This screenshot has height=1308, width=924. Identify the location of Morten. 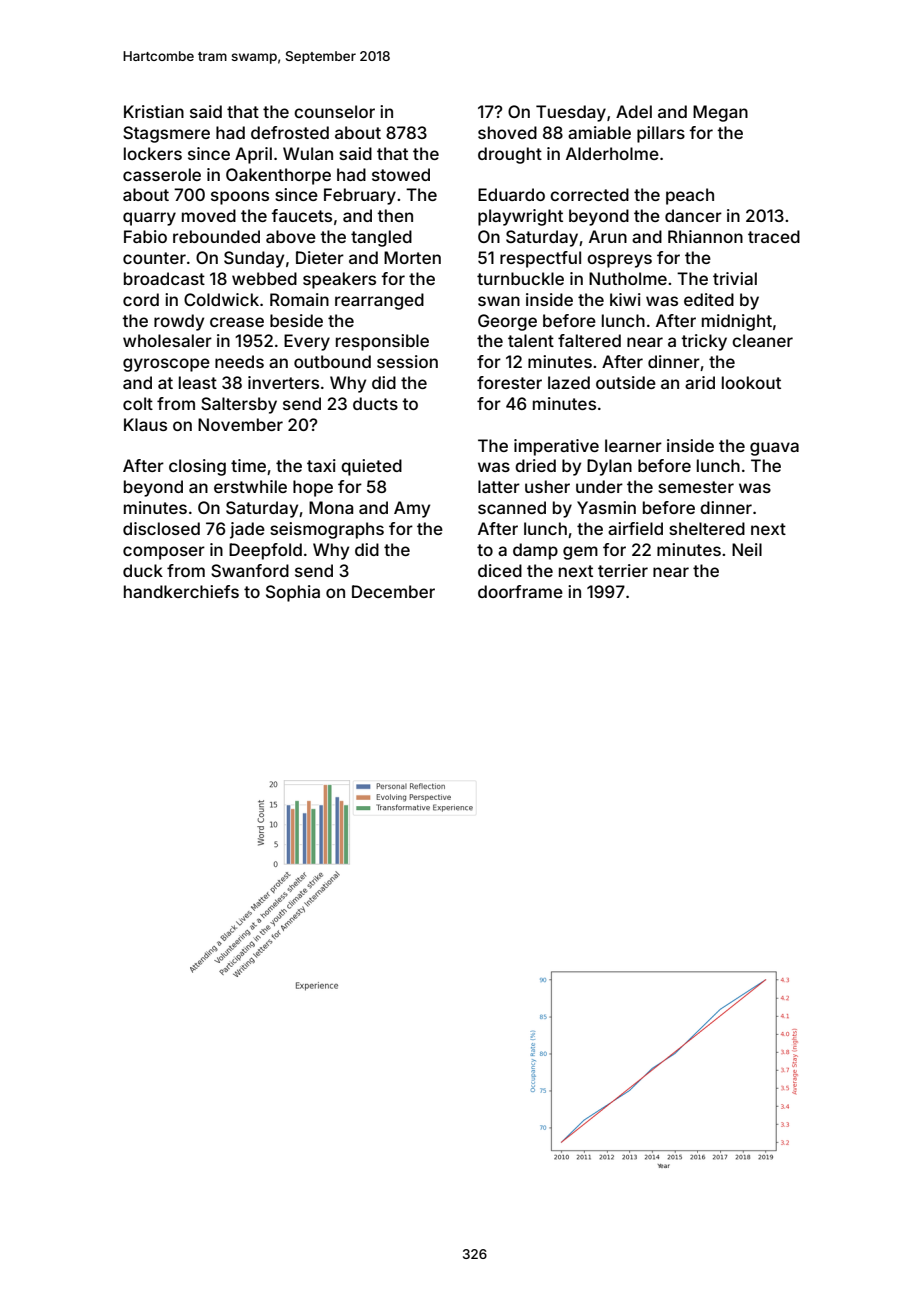
(412, 257).
